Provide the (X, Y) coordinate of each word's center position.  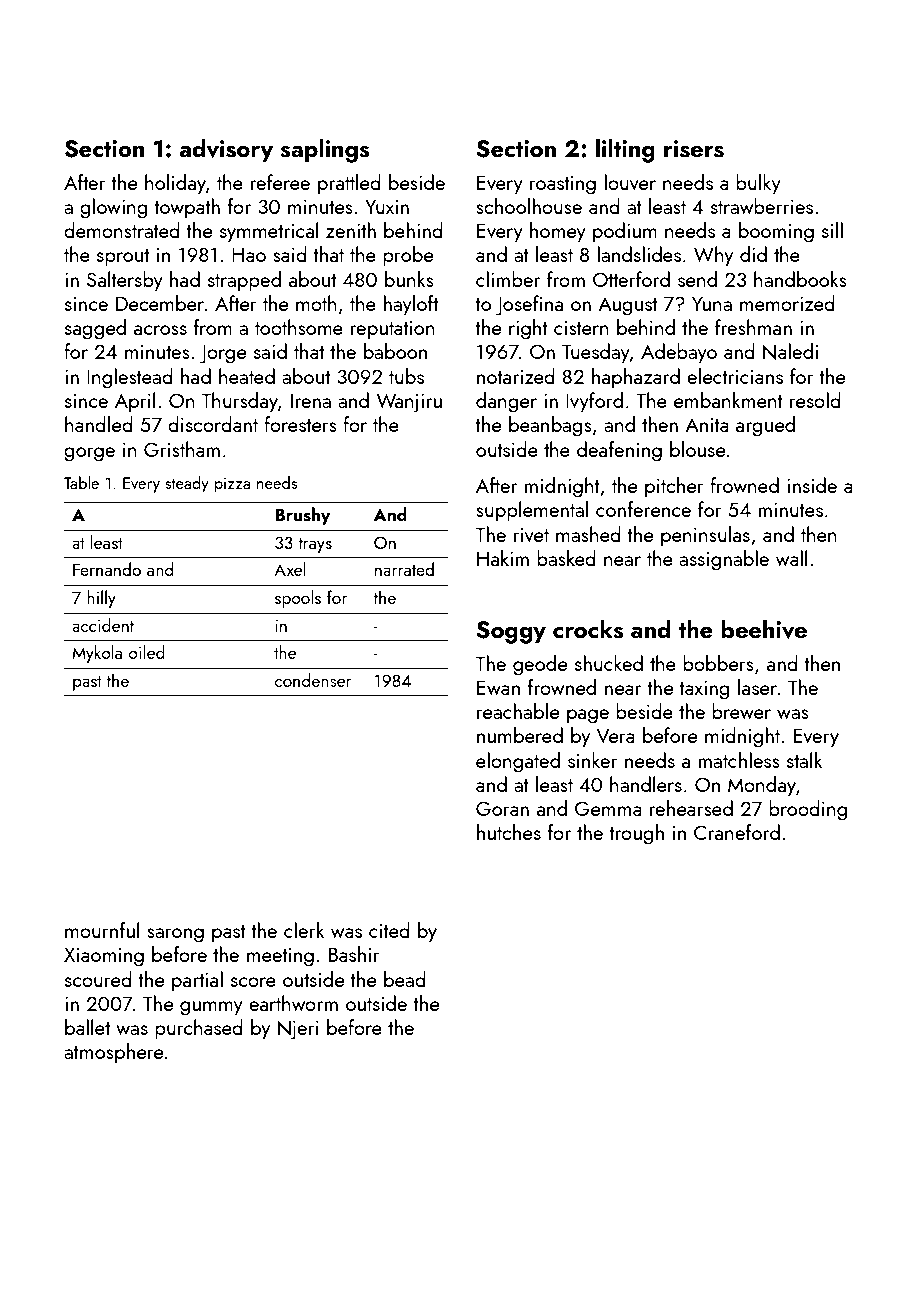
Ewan (498, 687)
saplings (325, 150)
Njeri (298, 1030)
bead (405, 979)
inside (812, 485)
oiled (147, 652)
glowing (114, 208)
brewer (741, 711)
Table (81, 482)
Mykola (97, 654)
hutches (509, 832)
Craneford (737, 832)
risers (694, 149)
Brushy (302, 516)
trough (636, 834)
